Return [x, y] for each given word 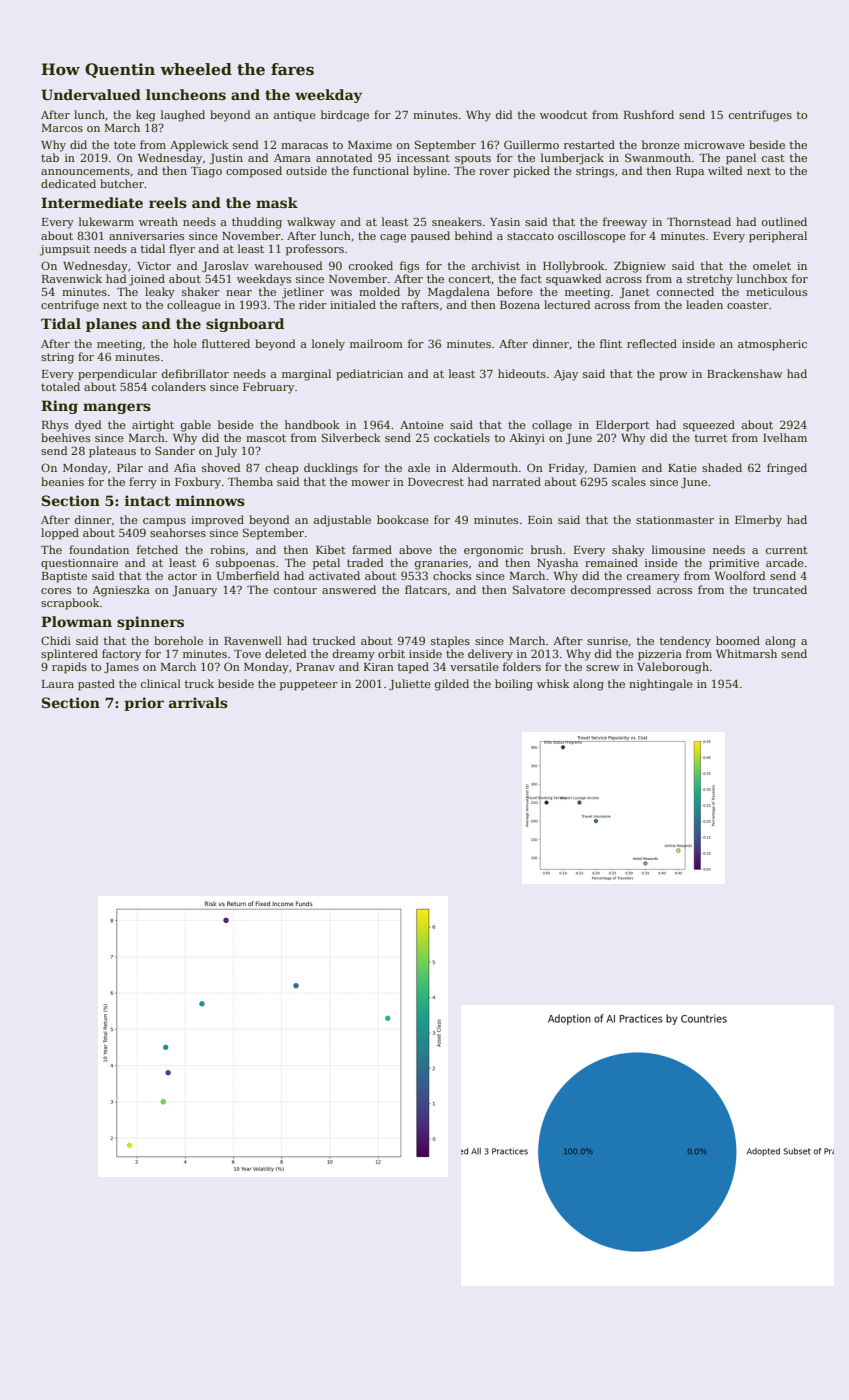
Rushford [649, 114]
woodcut [563, 114]
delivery [490, 655]
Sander [175, 450]
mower [370, 483]
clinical [161, 683]
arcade [785, 562]
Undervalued [91, 94]
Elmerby [758, 521]
